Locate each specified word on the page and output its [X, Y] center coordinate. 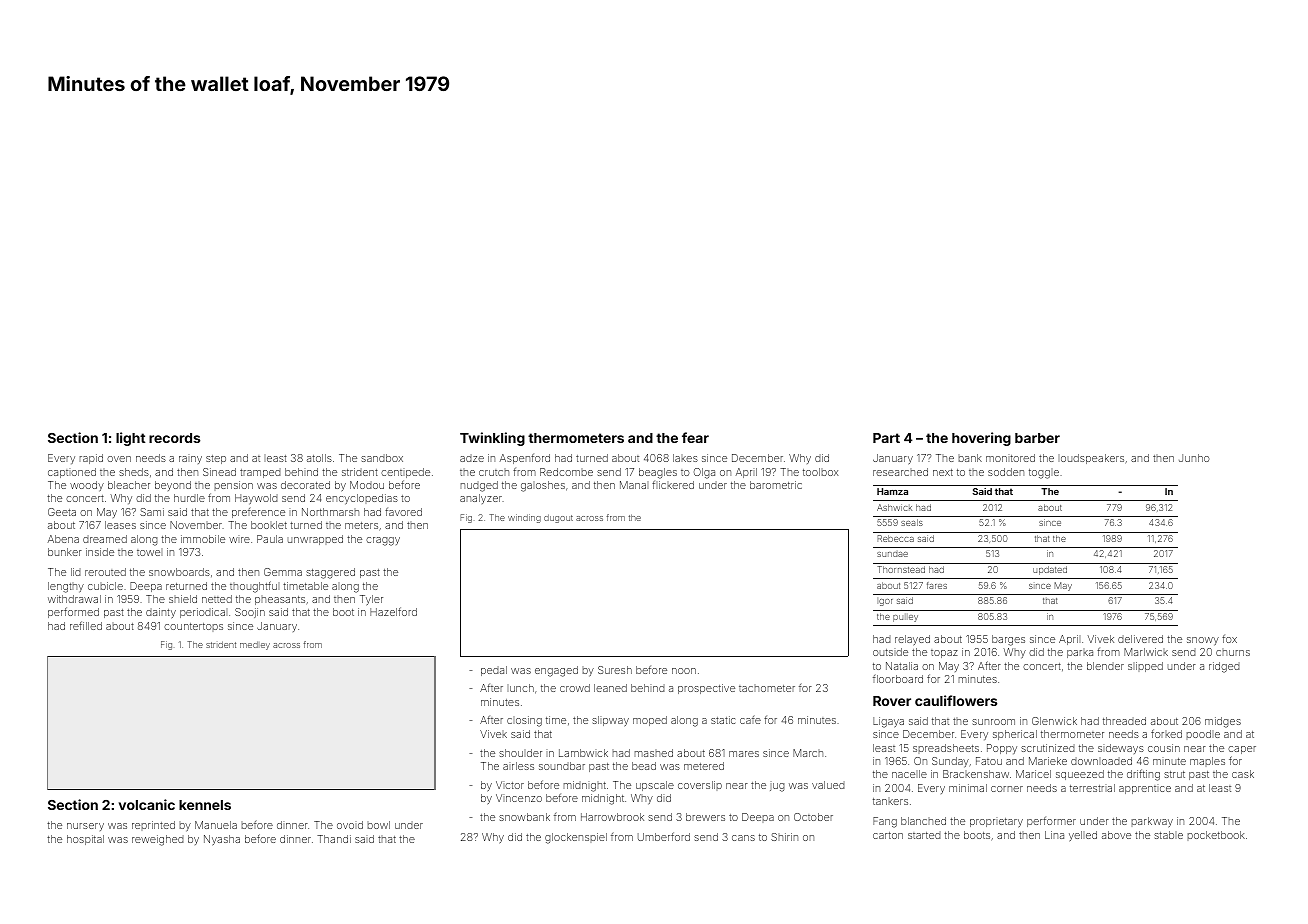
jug [777, 787]
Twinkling [492, 439]
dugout [558, 518]
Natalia [902, 666]
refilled [86, 625]
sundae [892, 554]
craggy [383, 541]
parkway [1152, 822]
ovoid [350, 825]
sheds [134, 472]
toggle [1044, 474]
